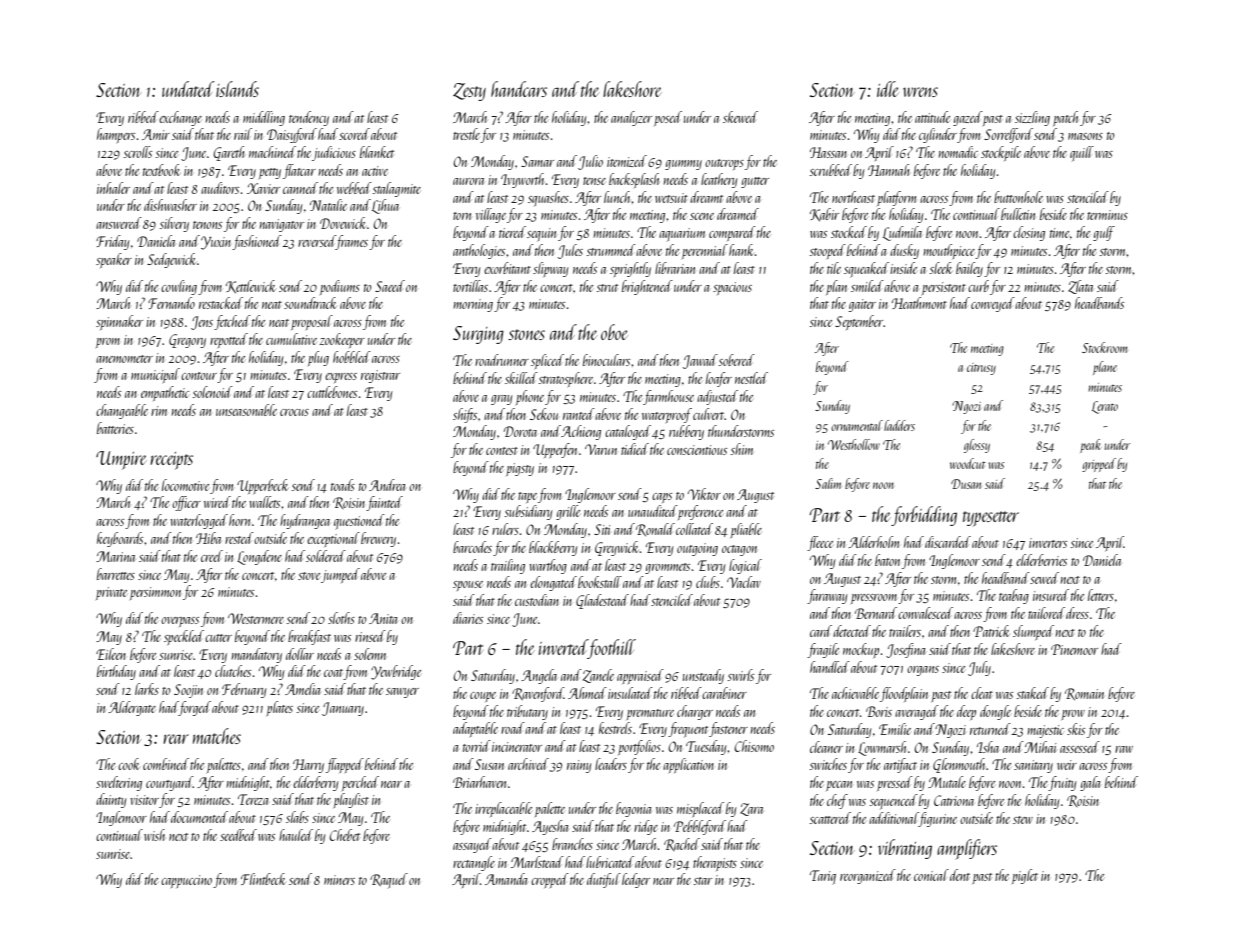 The height and width of the document is (952, 1233). I want to click on posed, so click(668, 118).
